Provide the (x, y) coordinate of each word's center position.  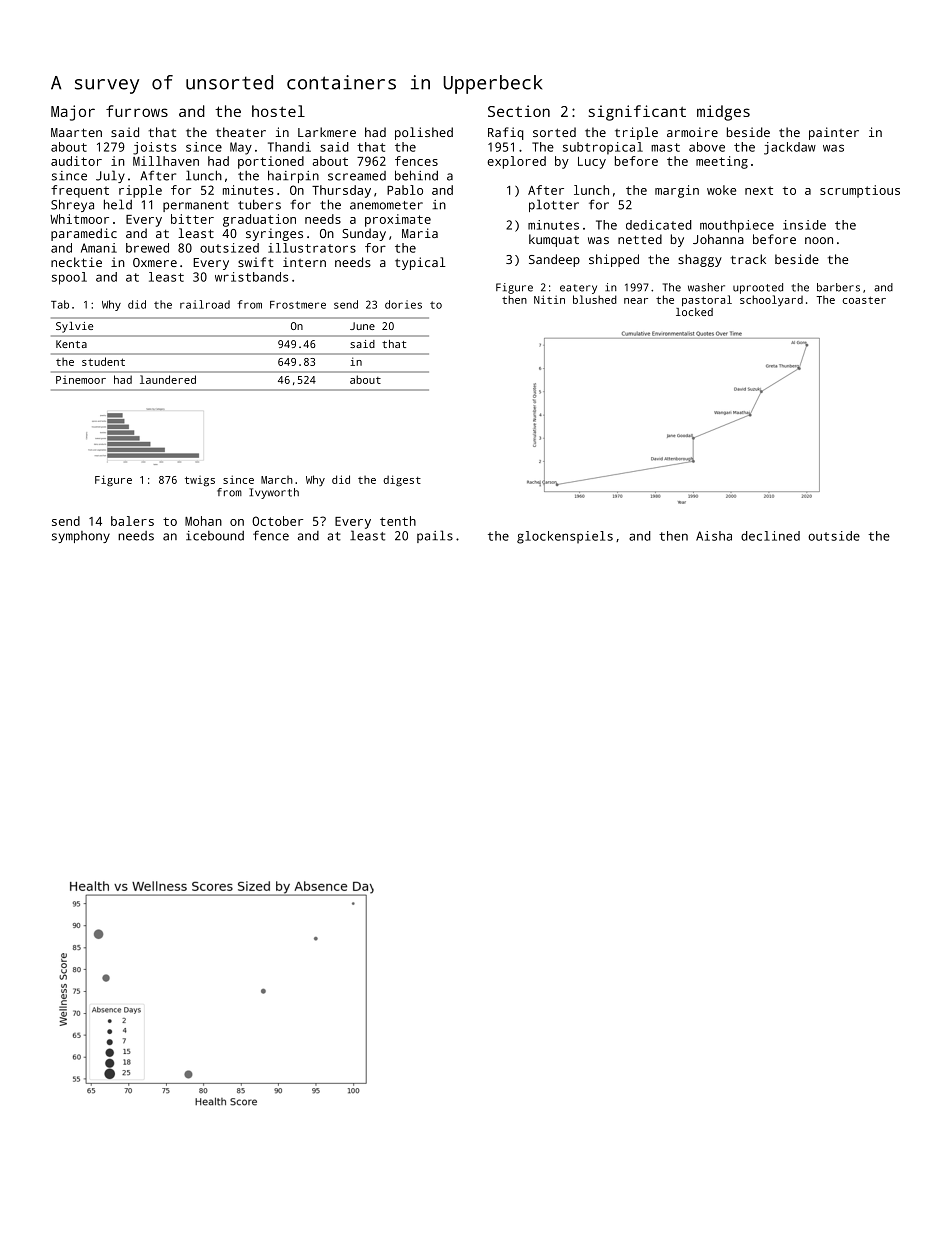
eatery (578, 289)
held (118, 204)
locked (694, 312)
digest (402, 481)
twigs (200, 481)
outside (834, 536)
